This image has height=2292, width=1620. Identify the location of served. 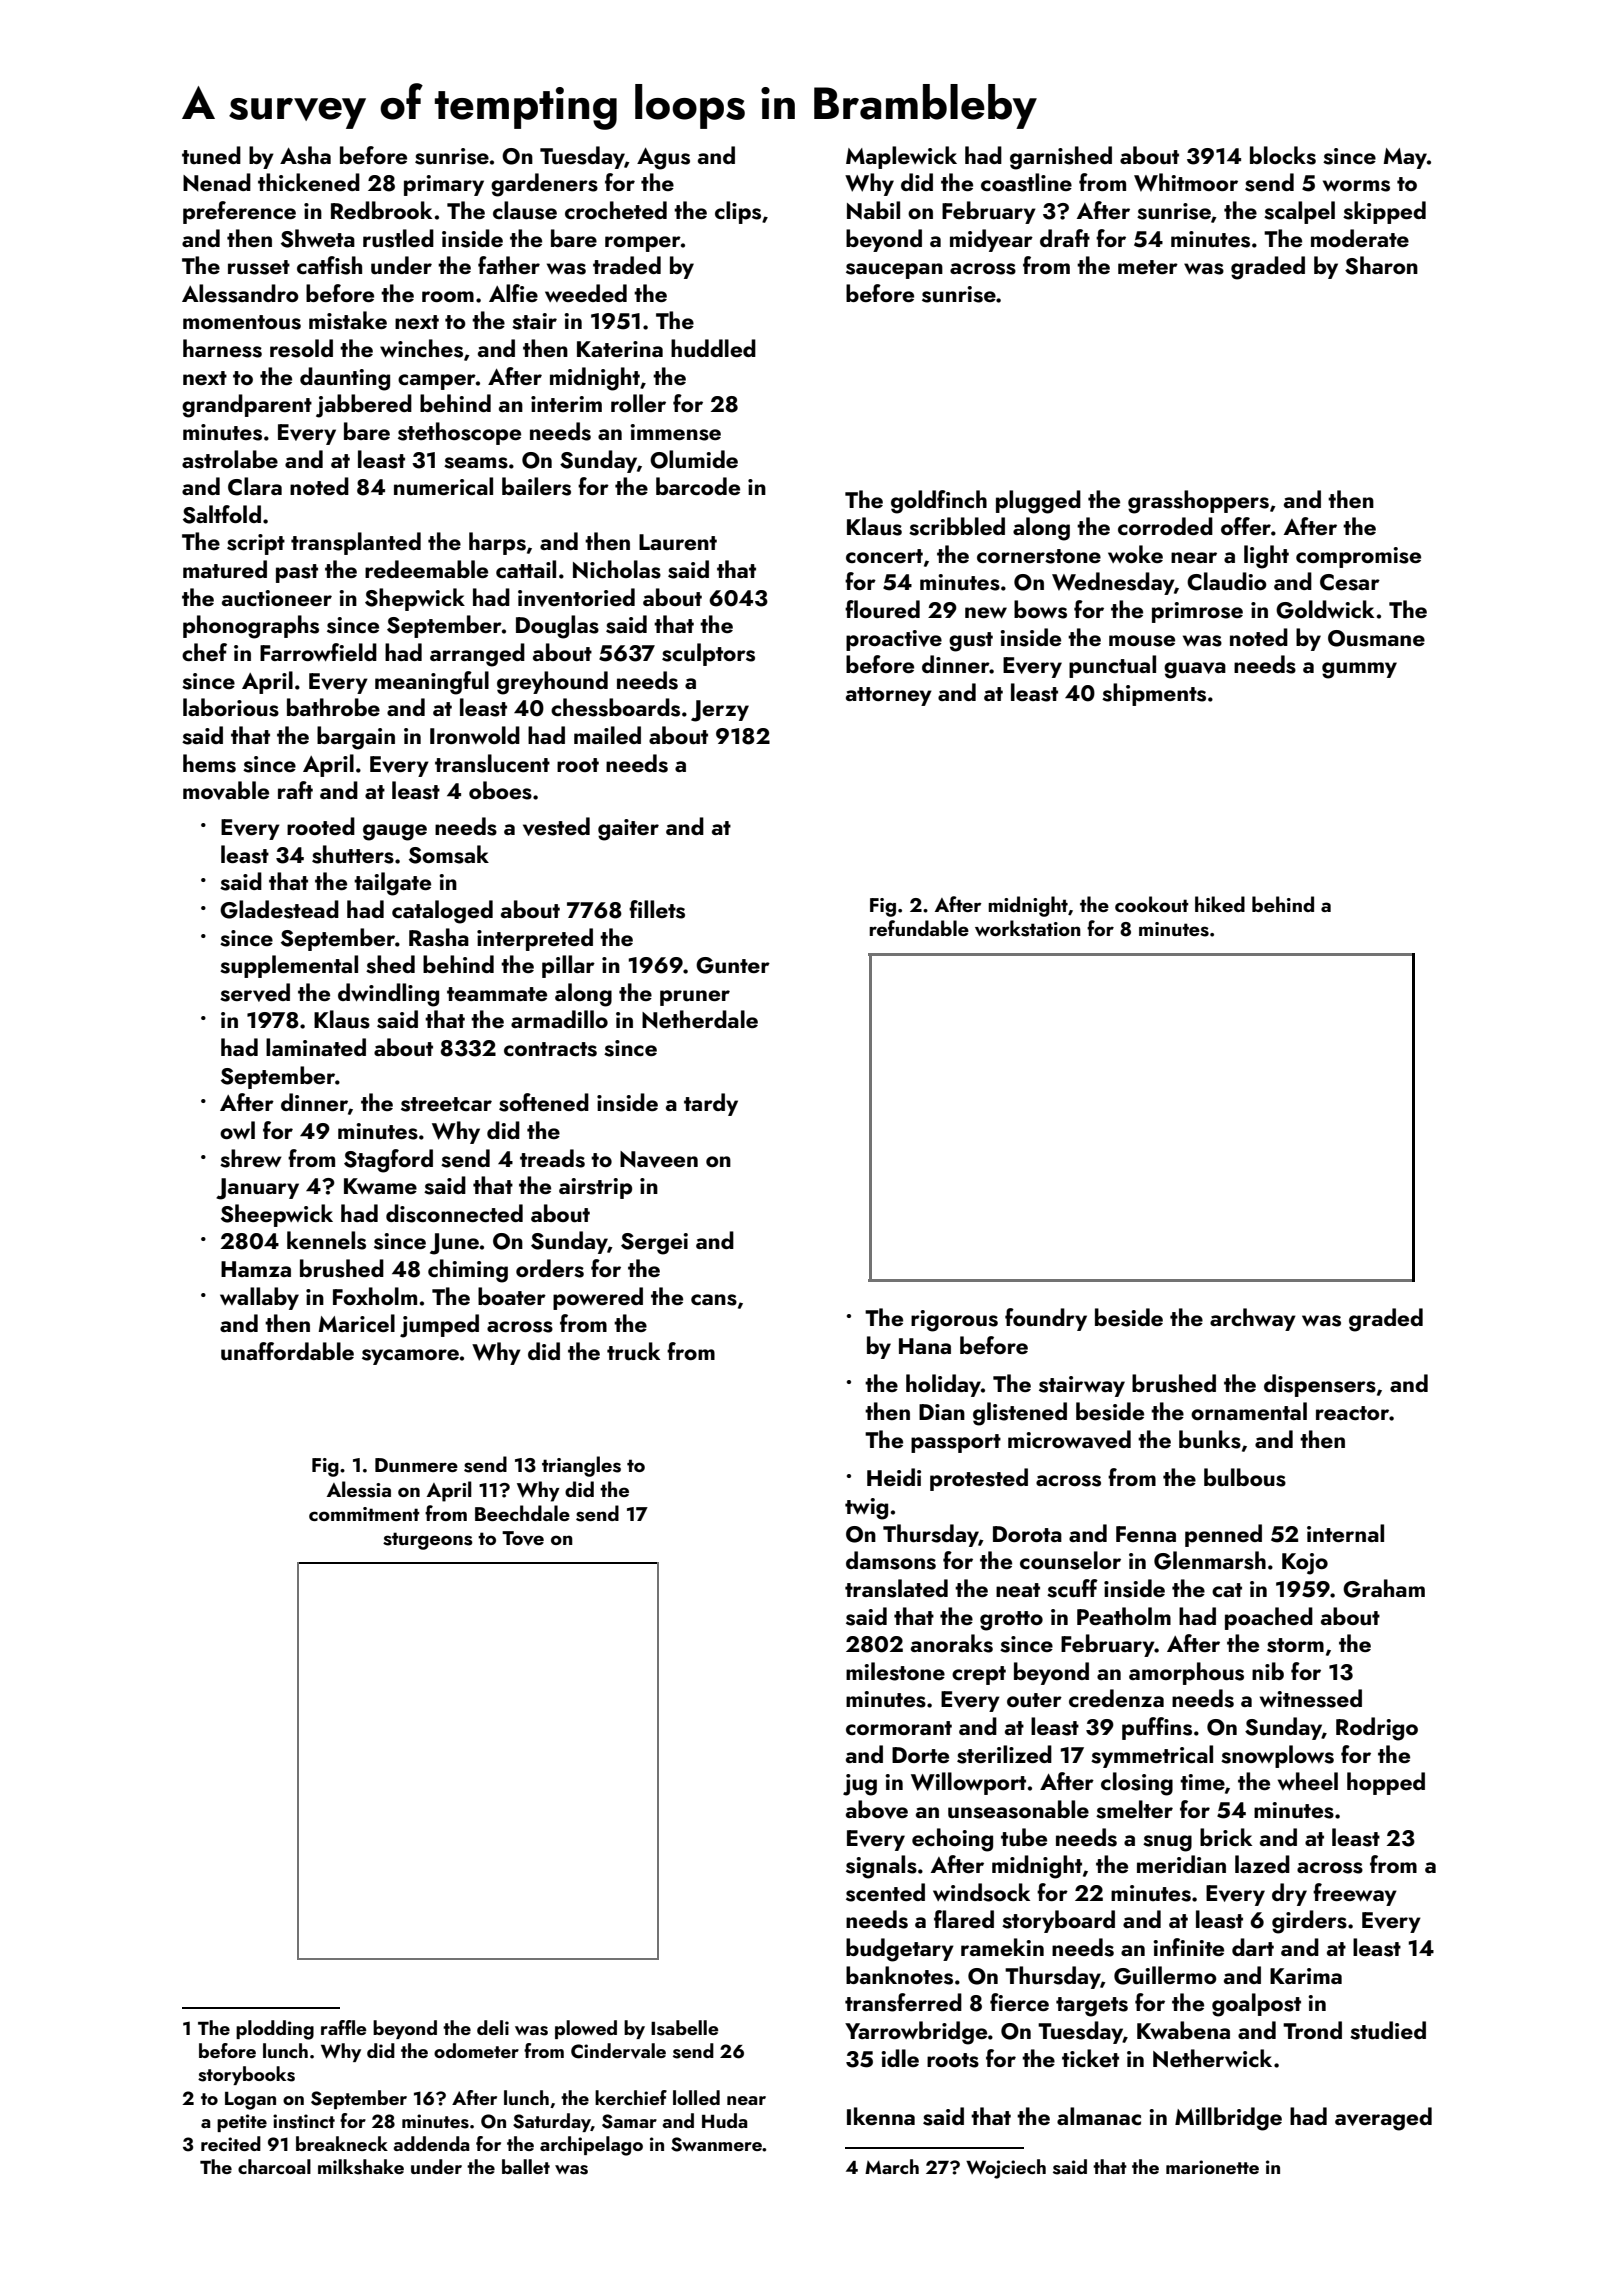
(255, 992).
